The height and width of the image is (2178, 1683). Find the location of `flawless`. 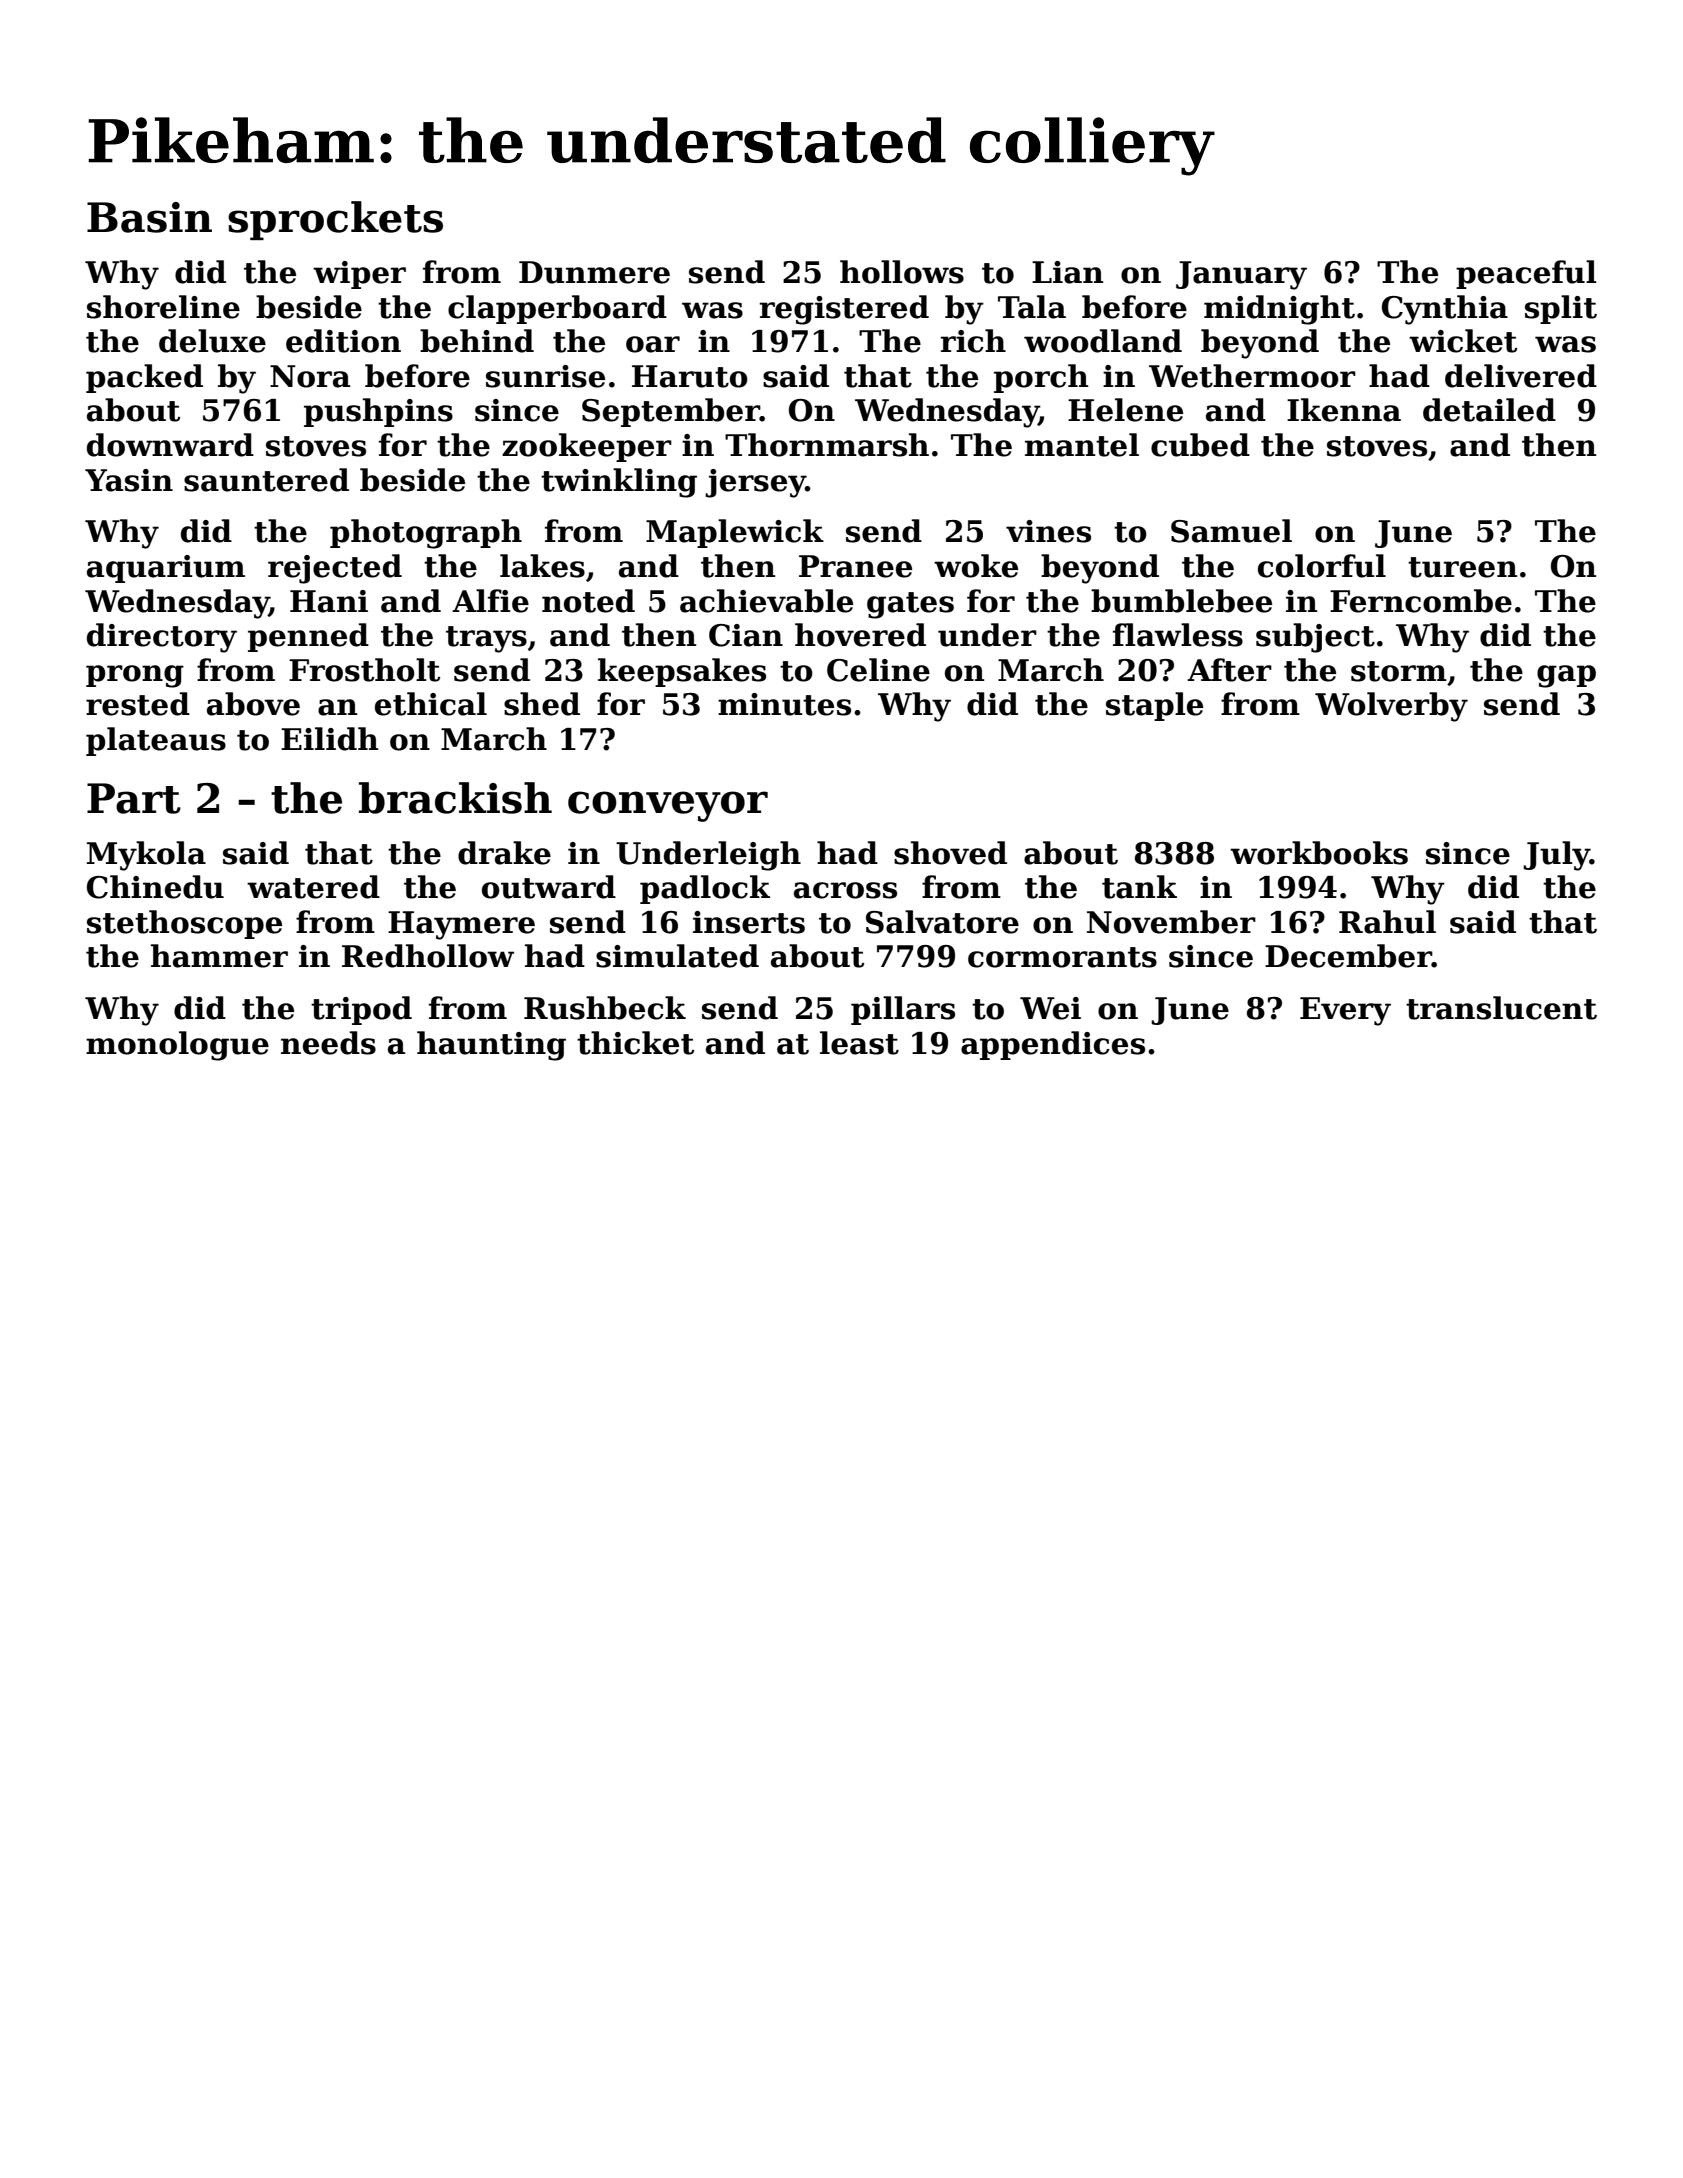

flawless is located at coordinates (1178, 635).
